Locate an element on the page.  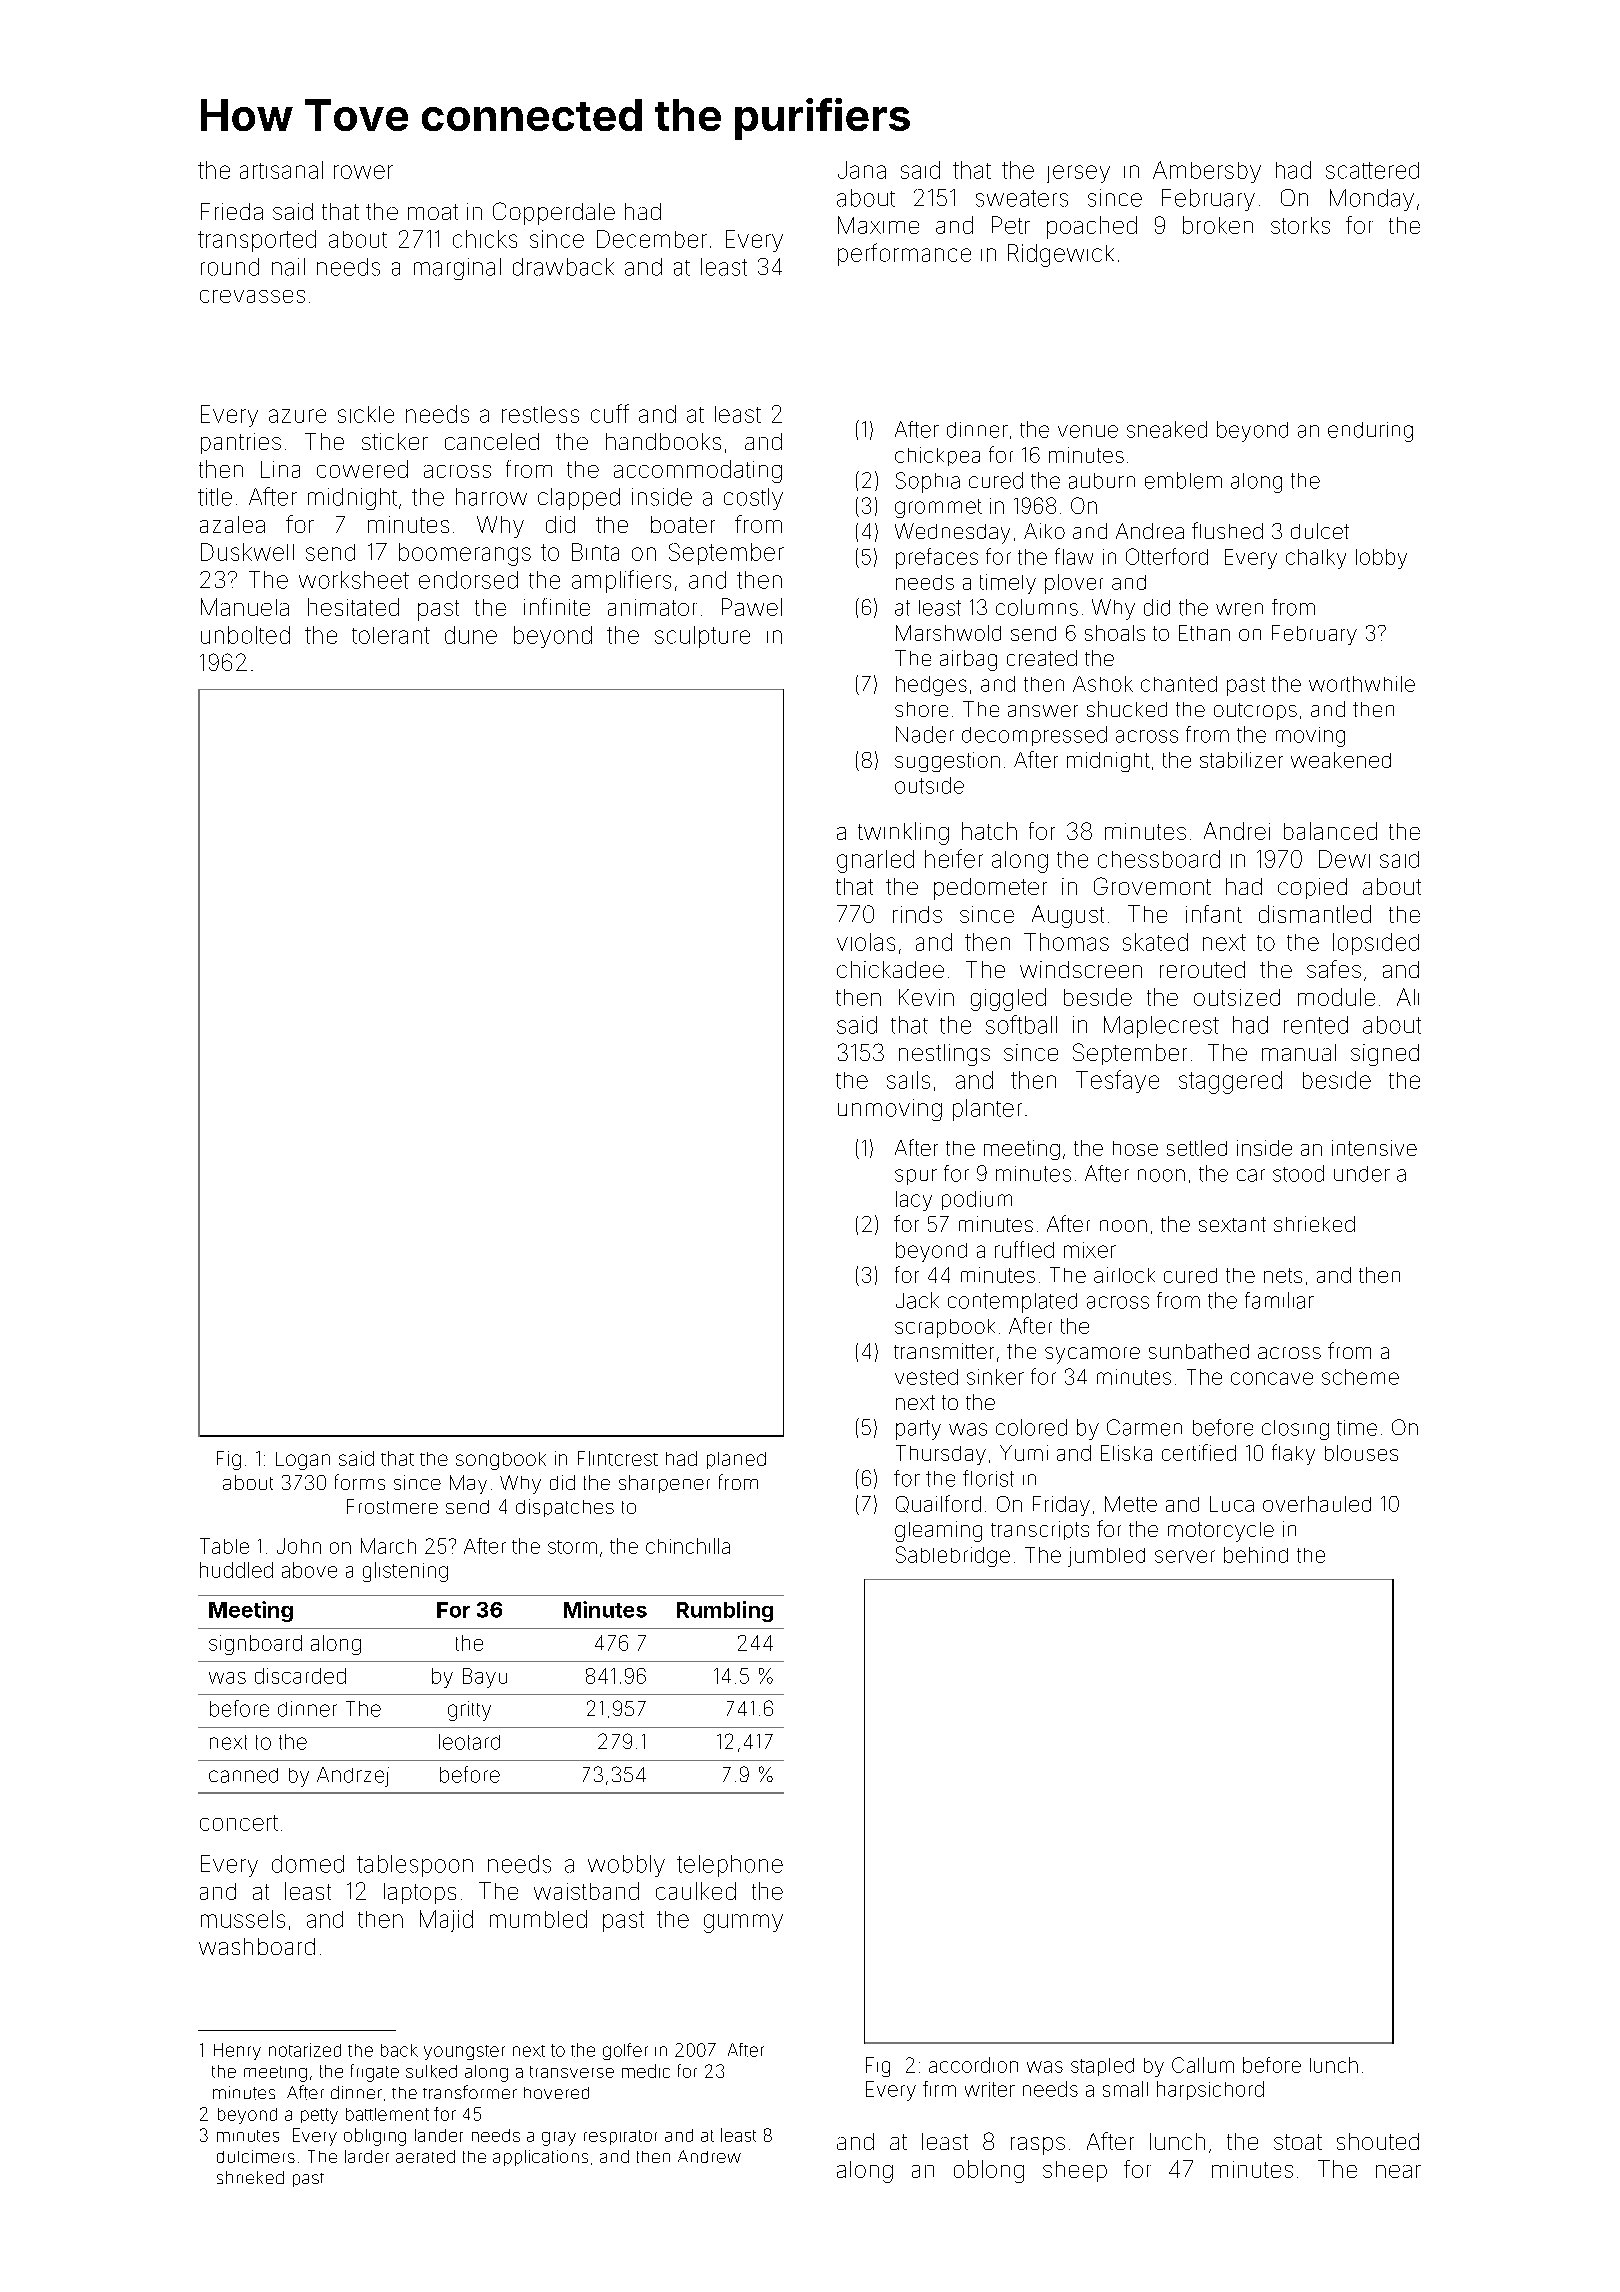
enduring is located at coordinates (1370, 432).
